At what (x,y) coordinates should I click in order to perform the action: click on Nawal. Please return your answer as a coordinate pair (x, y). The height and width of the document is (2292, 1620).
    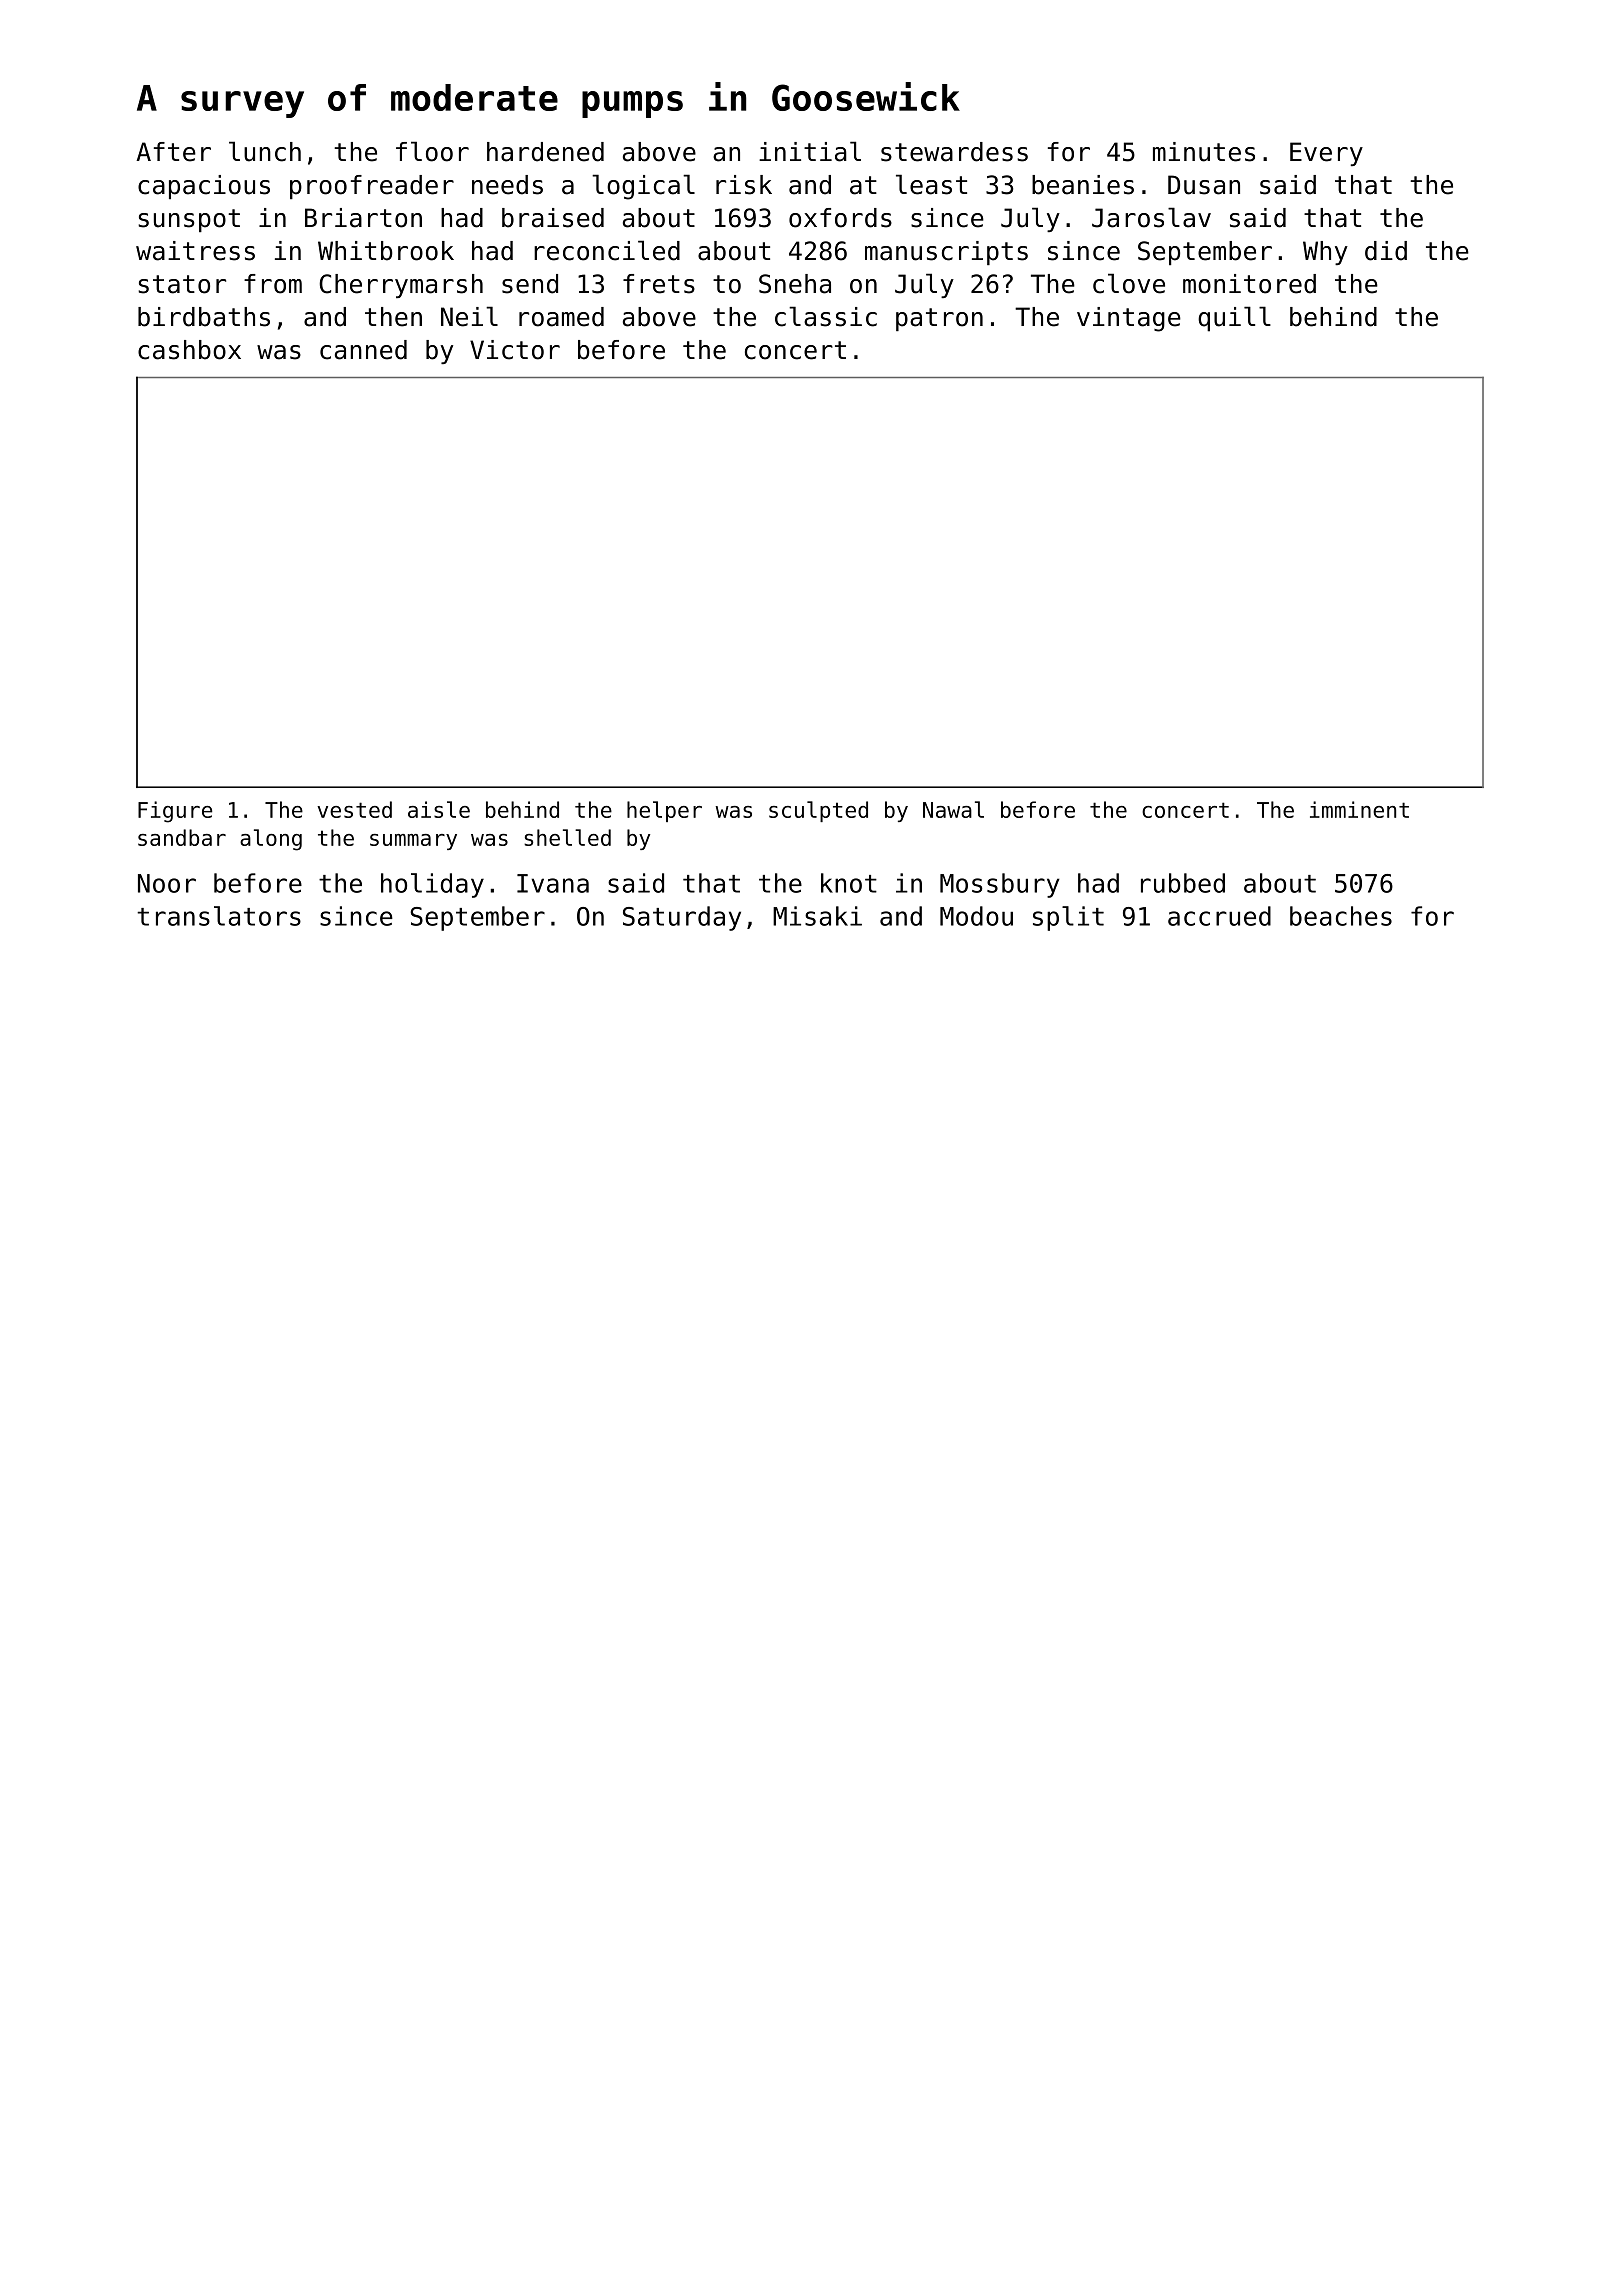
    Looking at the image, I should click on (953, 809).
